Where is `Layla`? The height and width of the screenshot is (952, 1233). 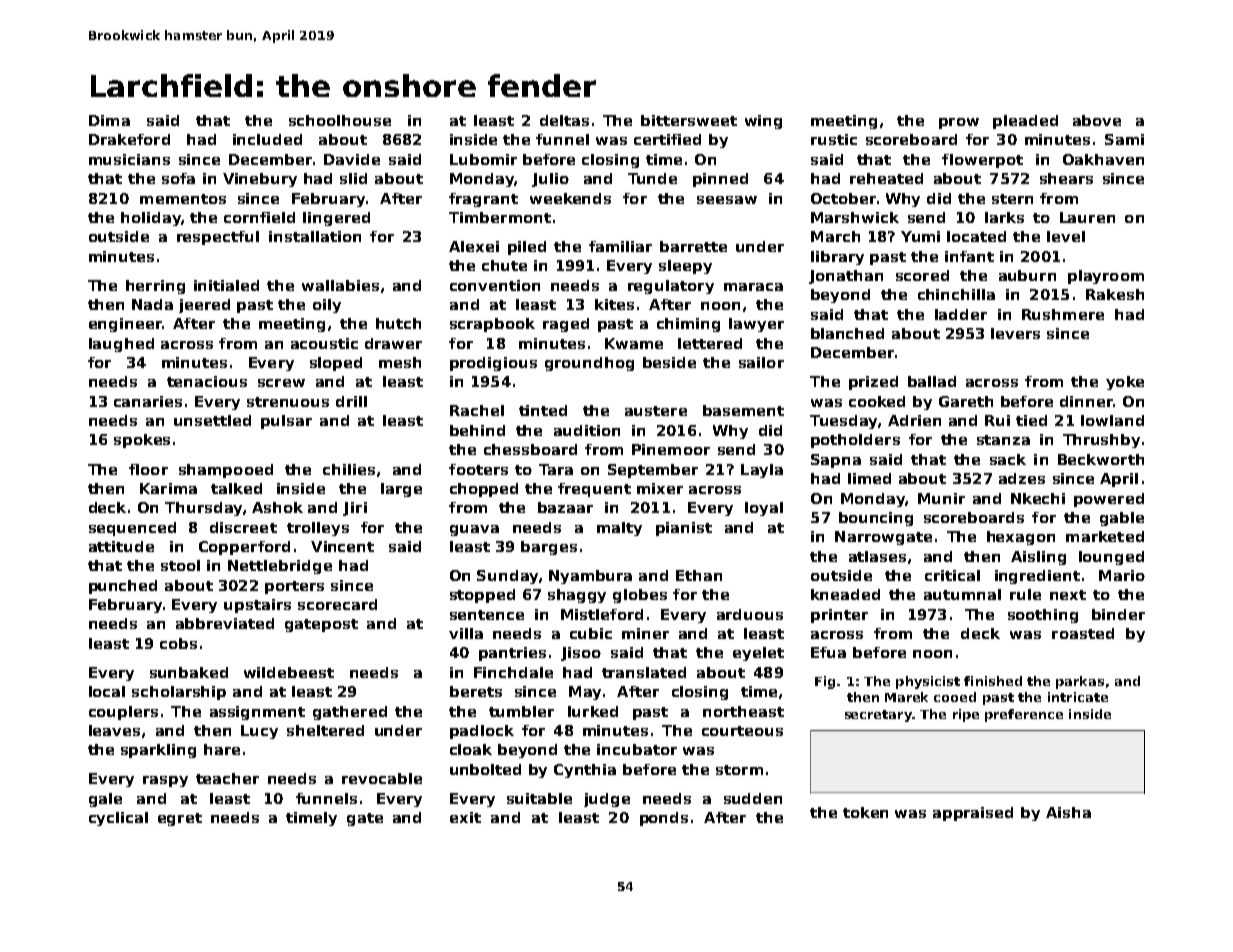 Layla is located at coordinates (762, 471).
